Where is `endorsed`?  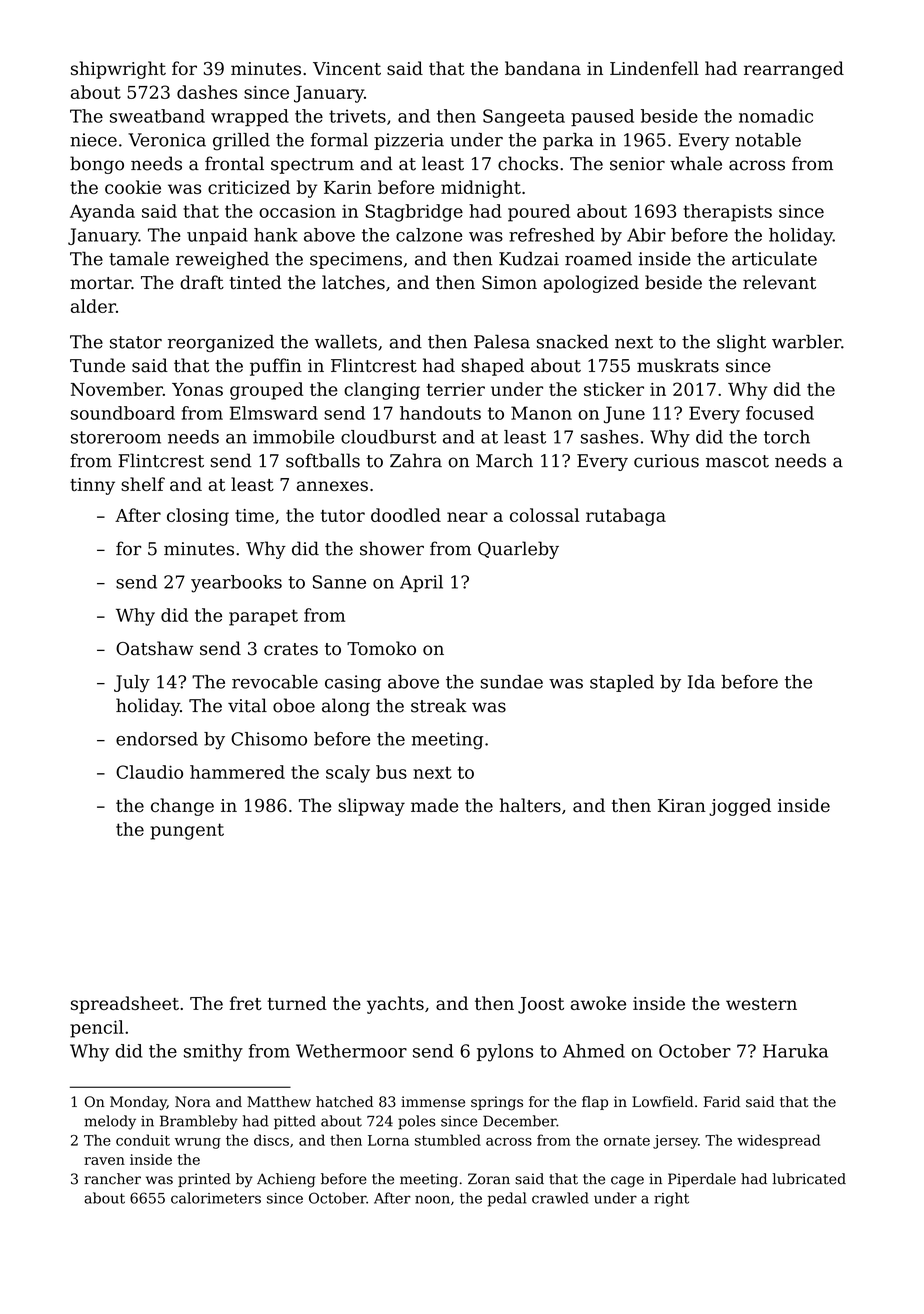 endorsed is located at coordinates (157, 739).
